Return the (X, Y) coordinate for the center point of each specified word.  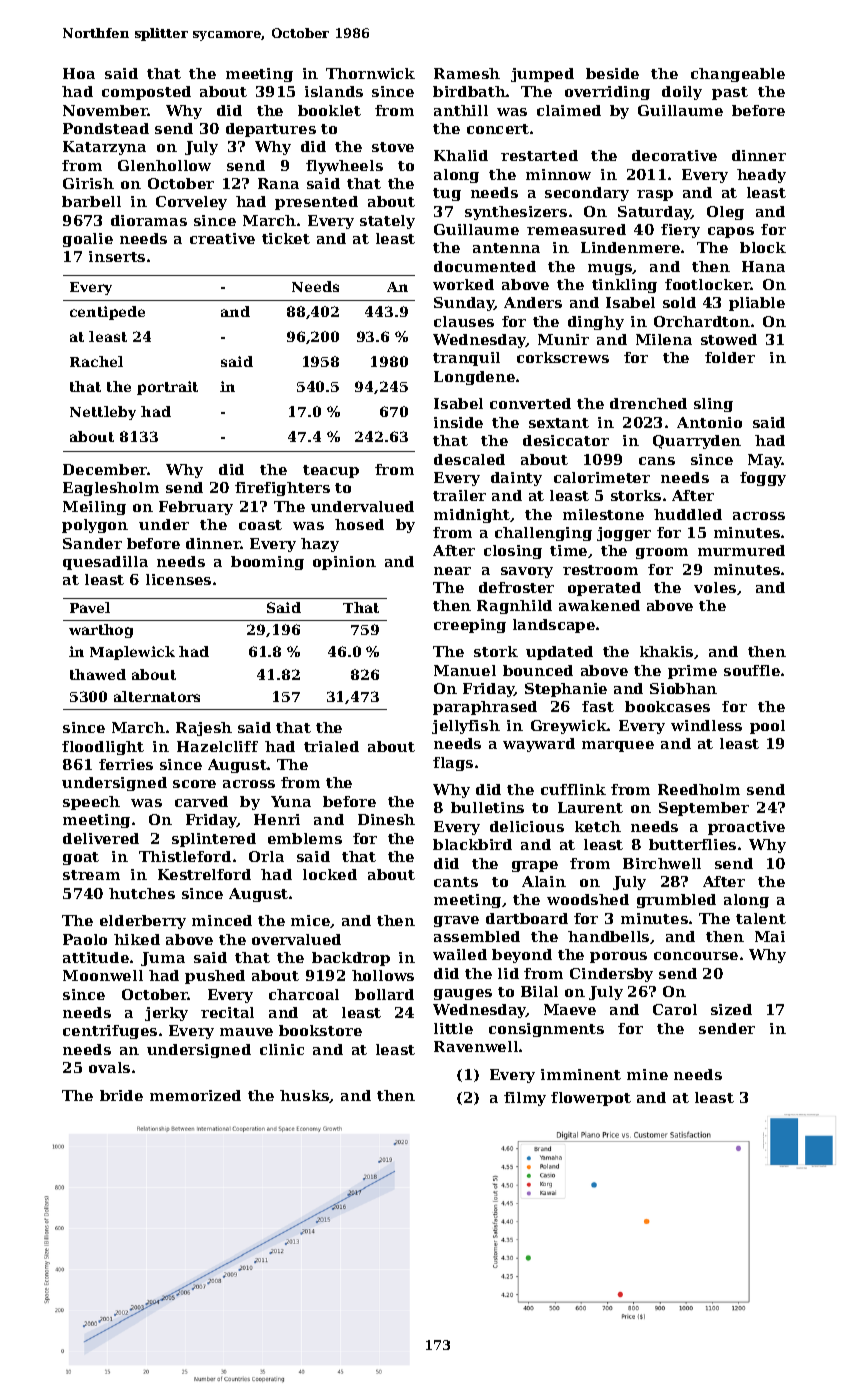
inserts (117, 256)
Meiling (94, 508)
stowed (729, 339)
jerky (166, 1014)
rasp (655, 195)
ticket (286, 238)
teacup (331, 471)
